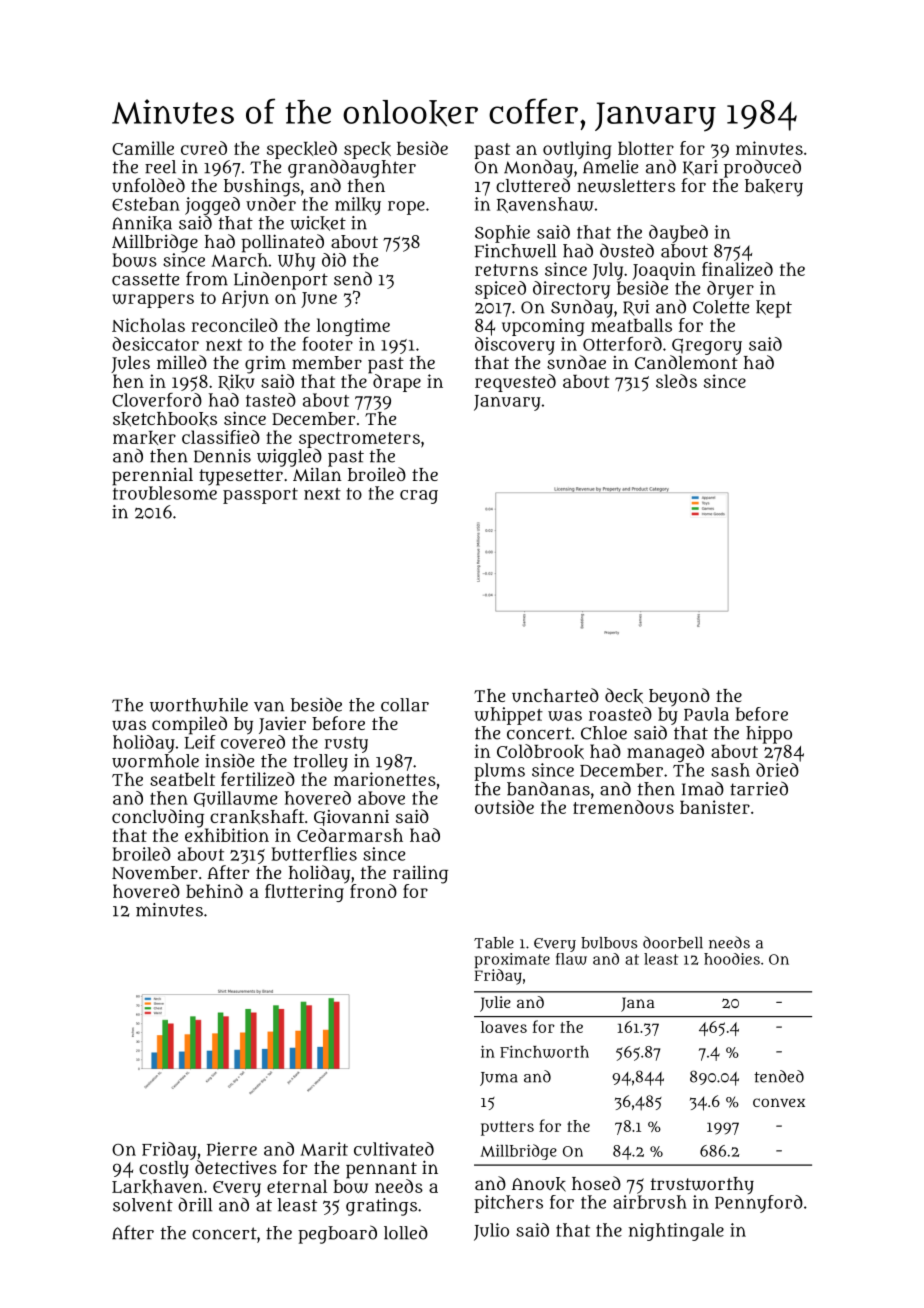 Image resolution: width=924 pixels, height=1308 pixels. What do you see at coordinates (212, 206) in the screenshot?
I see `jogged` at bounding box center [212, 206].
